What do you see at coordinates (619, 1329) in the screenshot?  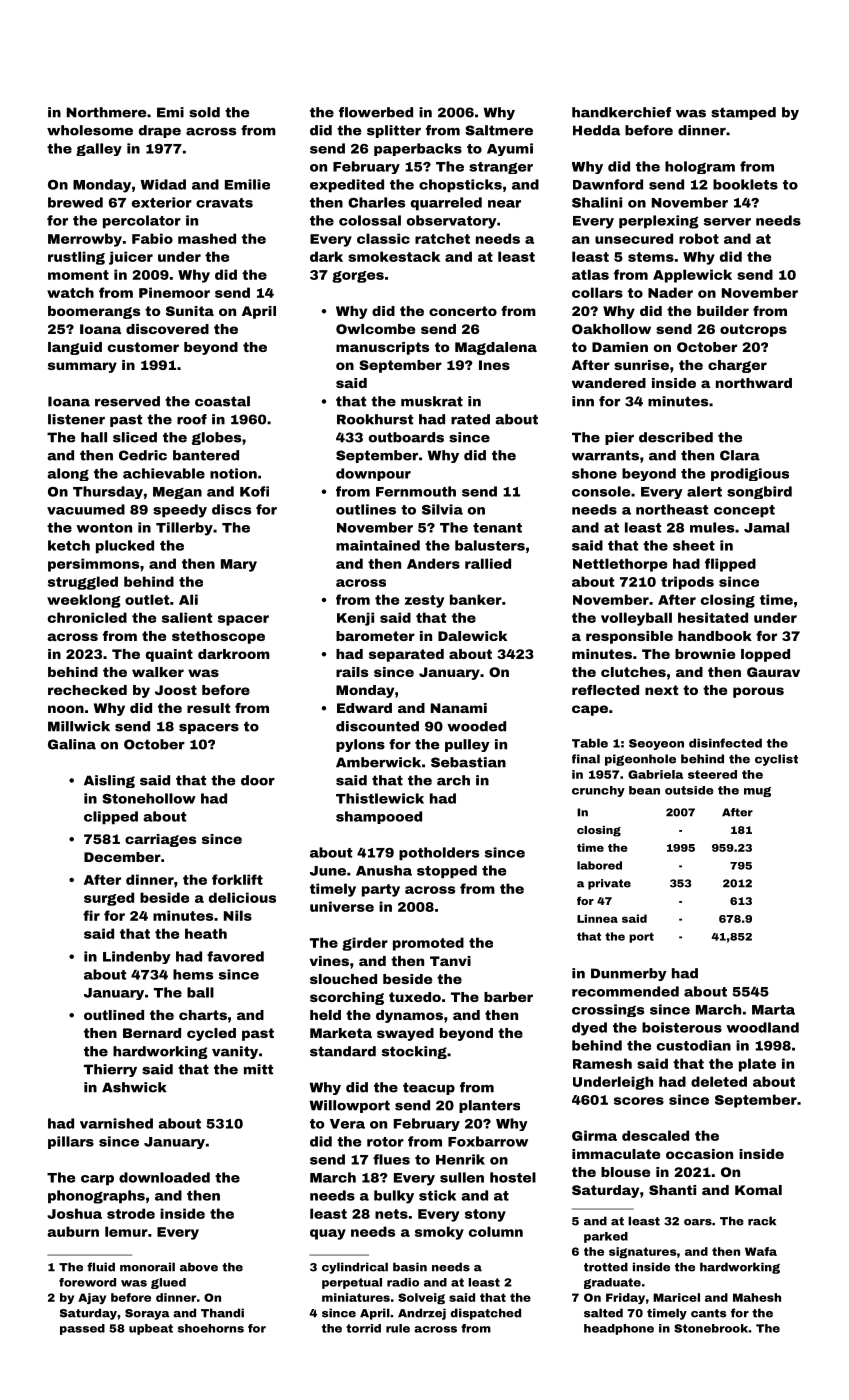 I see `headphone` at bounding box center [619, 1329].
